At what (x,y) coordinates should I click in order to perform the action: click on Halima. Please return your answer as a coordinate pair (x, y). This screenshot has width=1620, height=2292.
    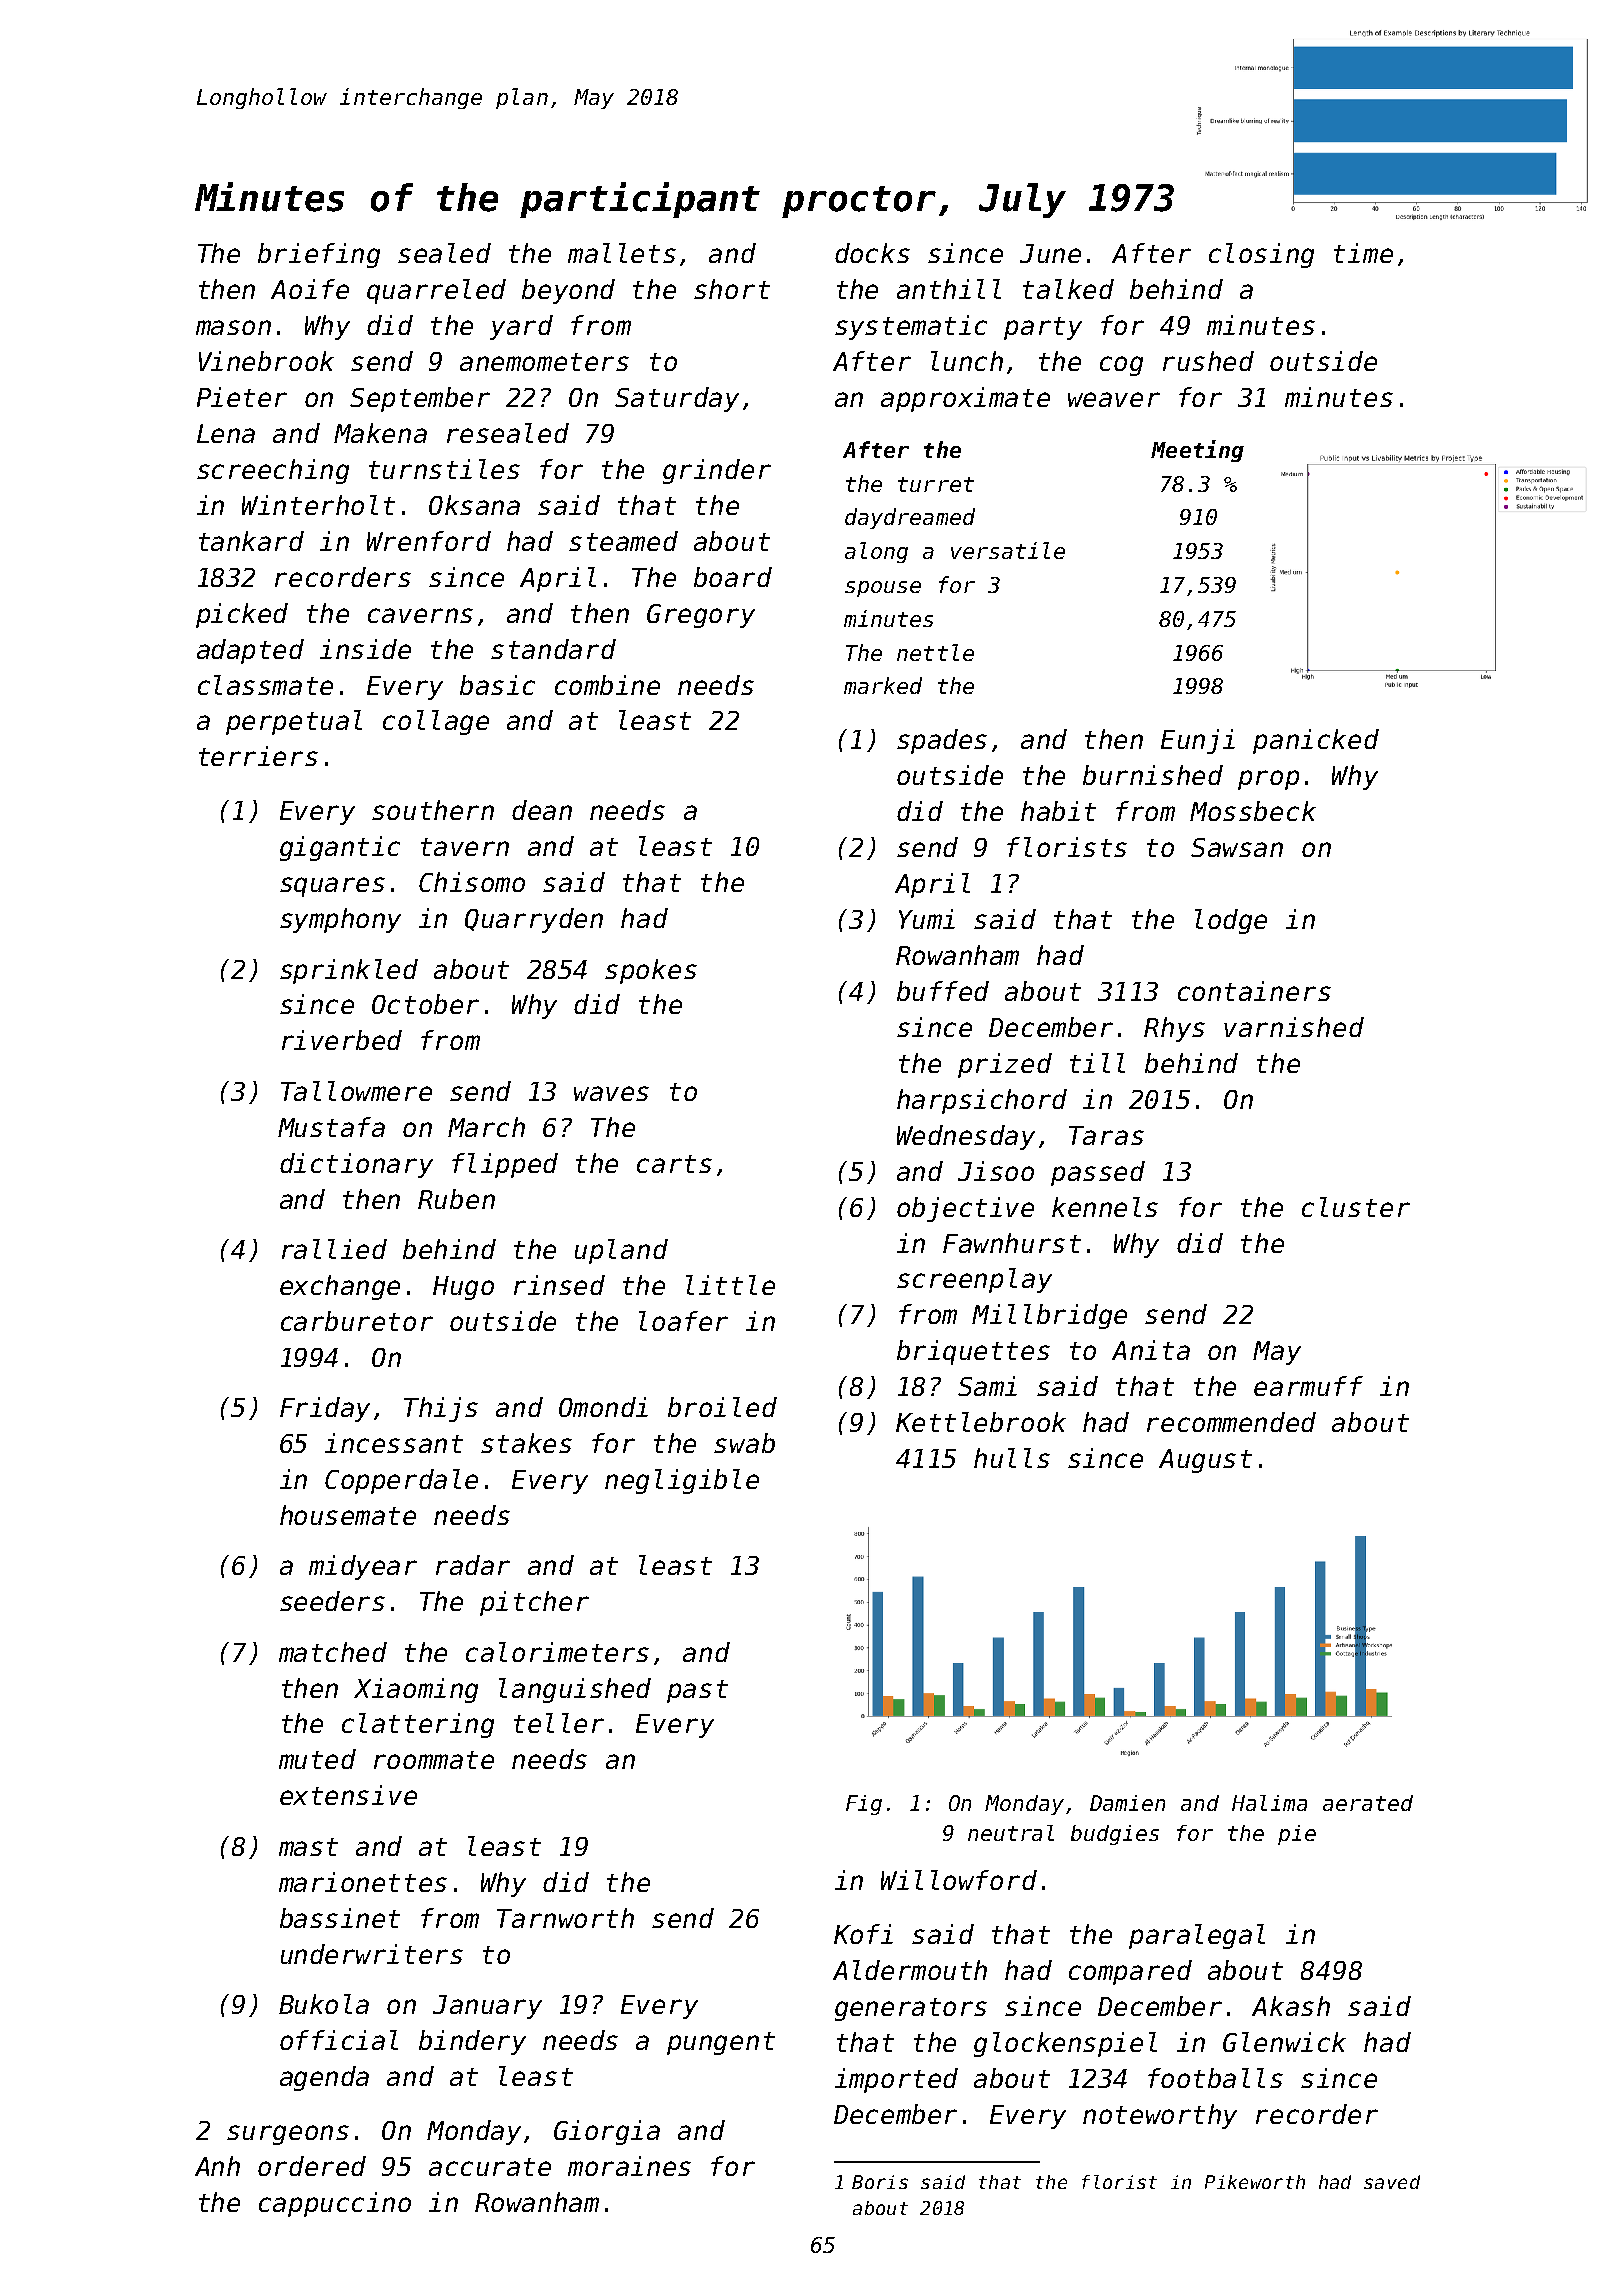
    Looking at the image, I should click on (1269, 1803).
